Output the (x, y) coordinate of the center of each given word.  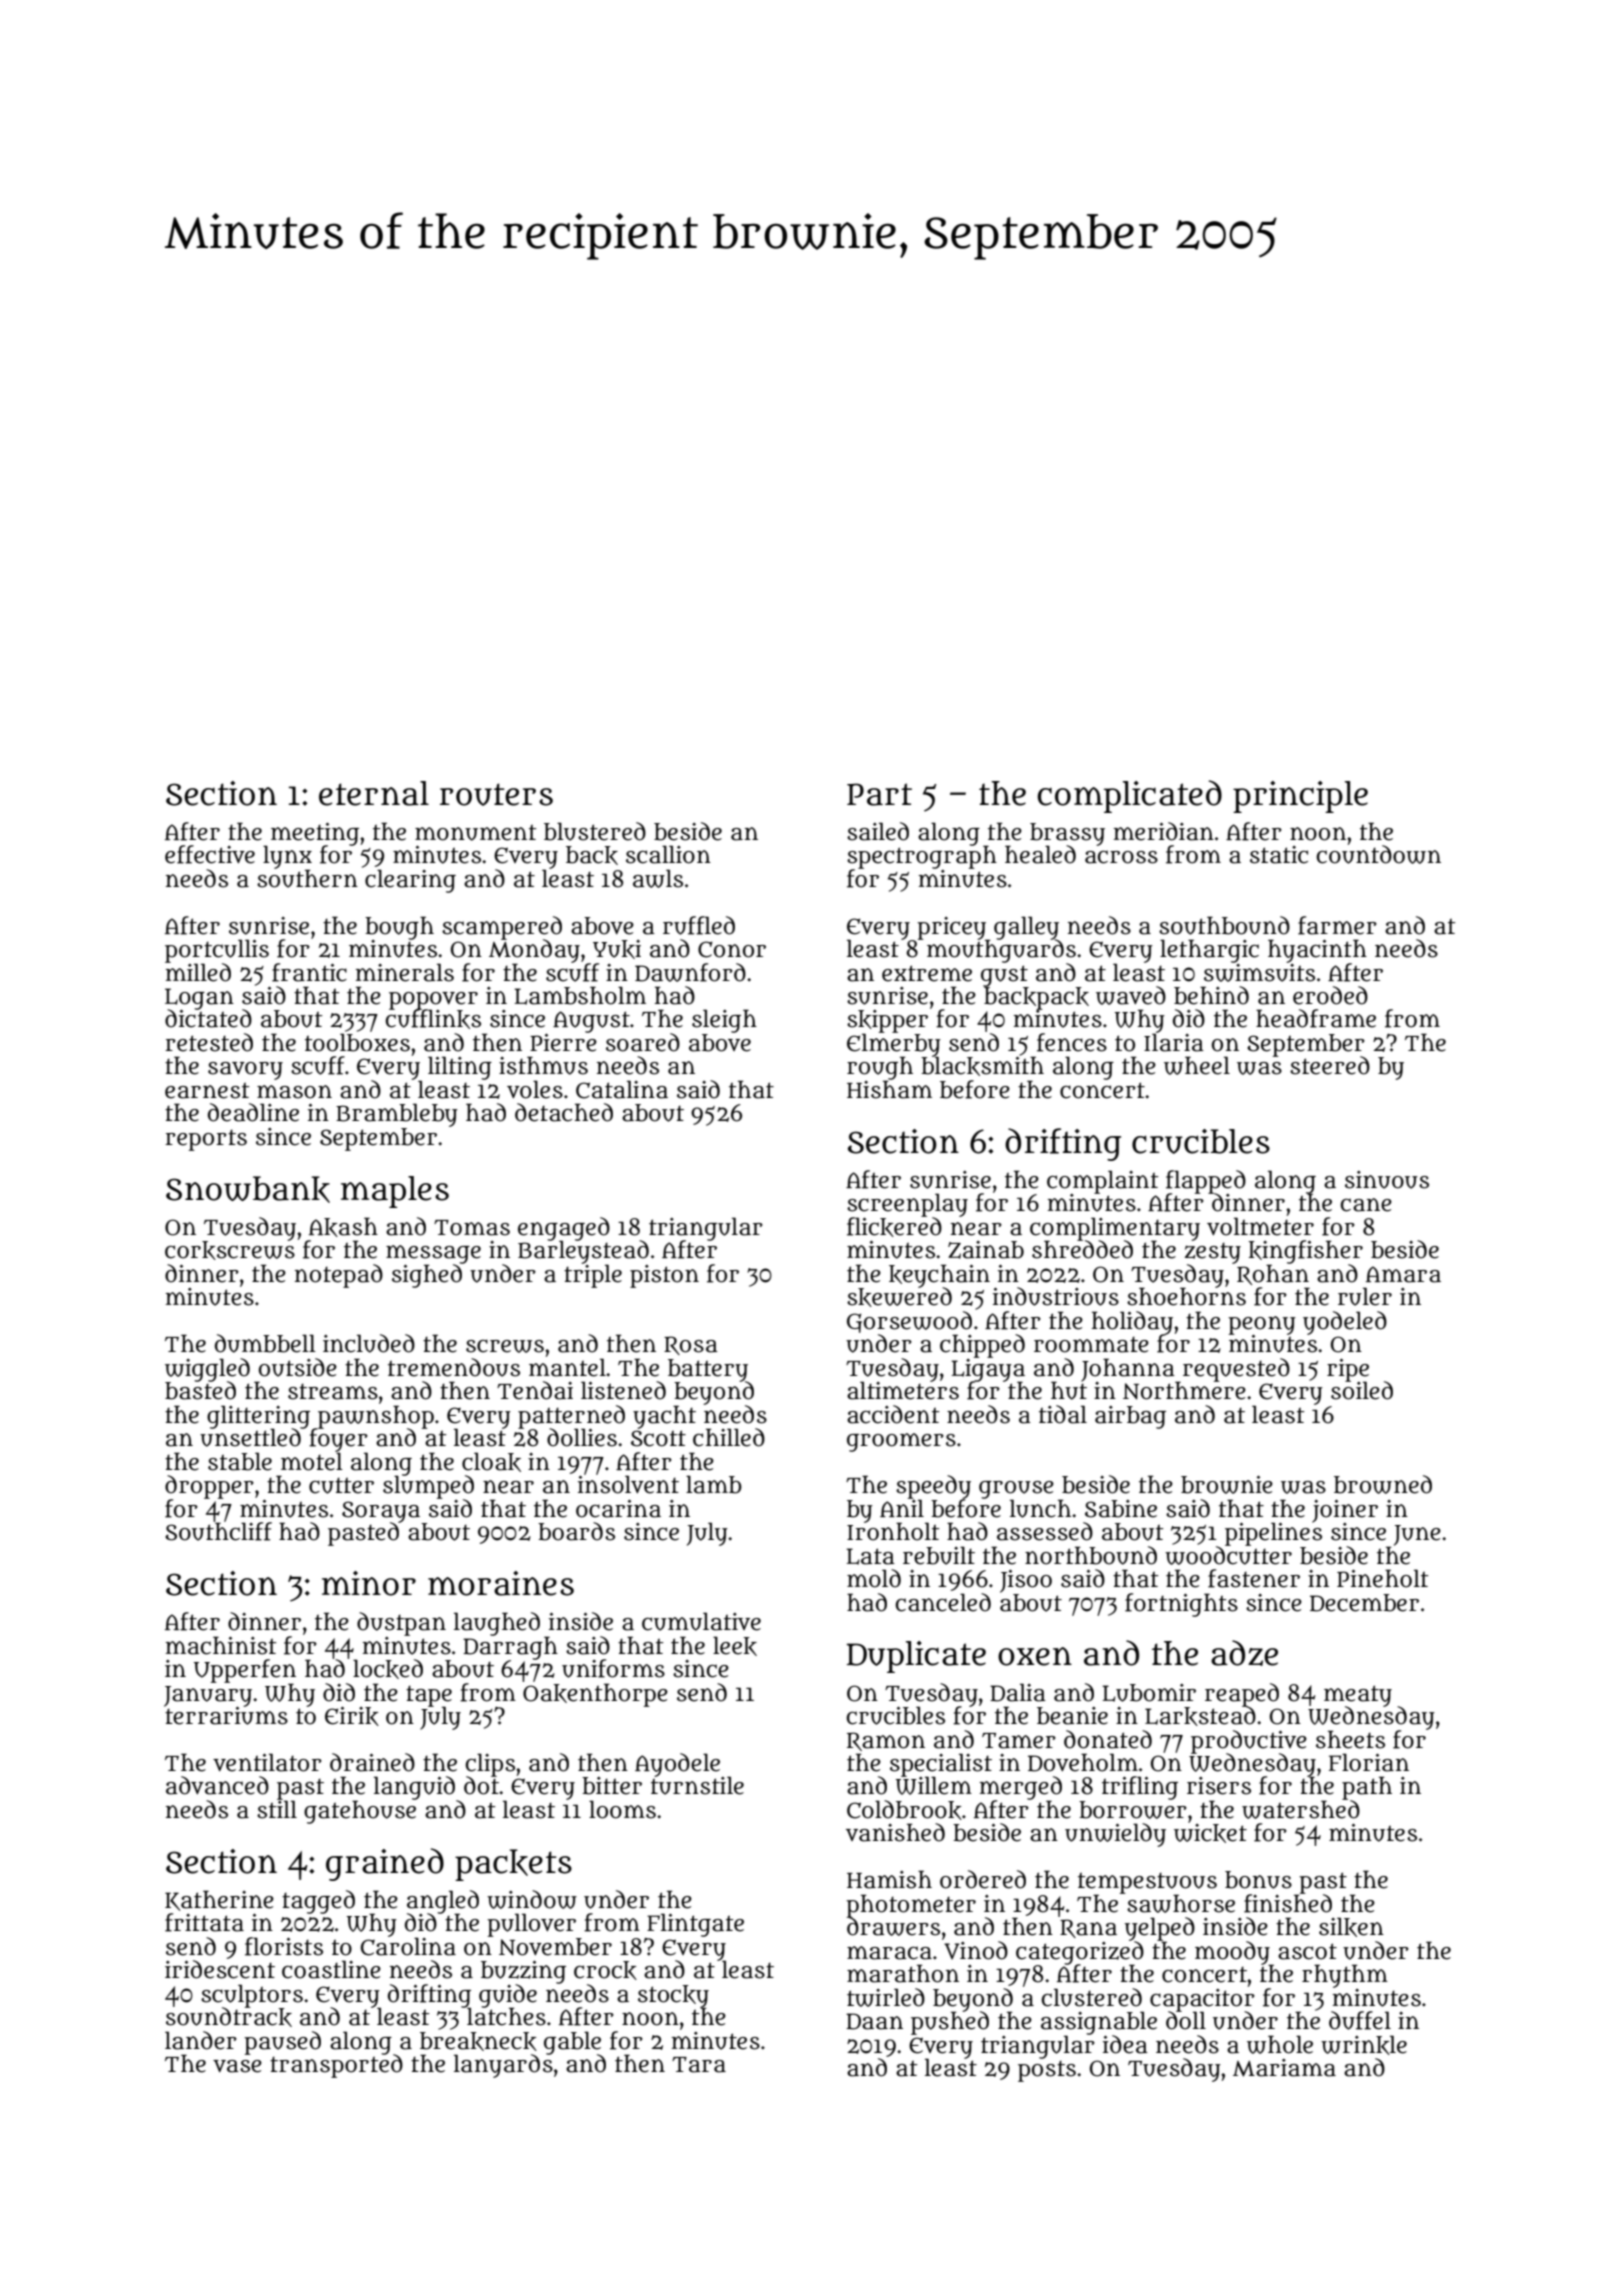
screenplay (907, 1205)
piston (664, 1276)
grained (385, 1864)
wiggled (207, 1369)
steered (1330, 1065)
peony (1262, 1325)
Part (879, 794)
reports (206, 1140)
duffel (1360, 2020)
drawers (893, 1926)
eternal (374, 793)
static (1279, 855)
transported (336, 2066)
